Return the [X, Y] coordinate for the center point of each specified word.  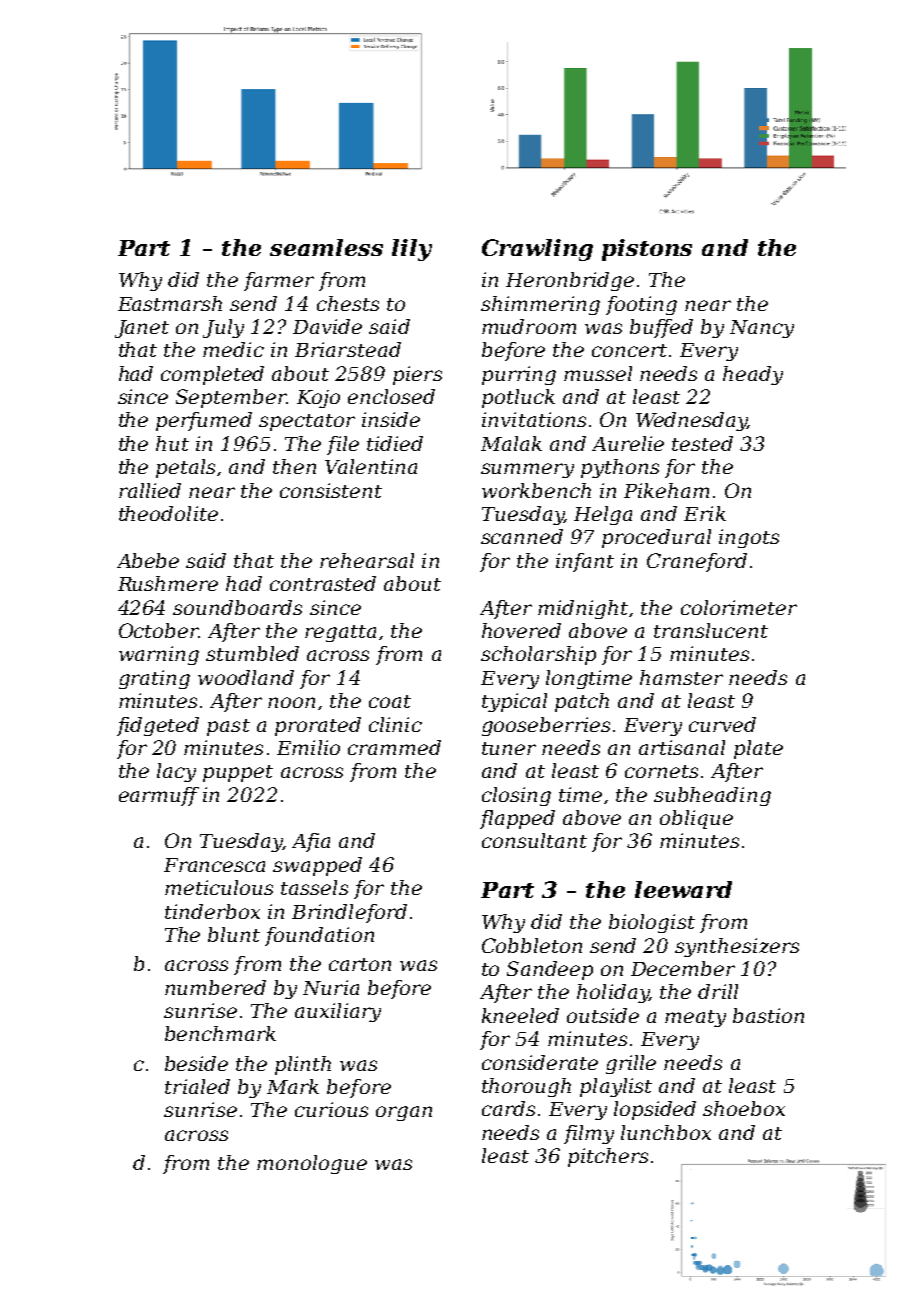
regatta [340, 633]
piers [417, 375]
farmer [279, 281]
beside [196, 1063]
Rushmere [168, 583]
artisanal [682, 747]
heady [753, 375]
